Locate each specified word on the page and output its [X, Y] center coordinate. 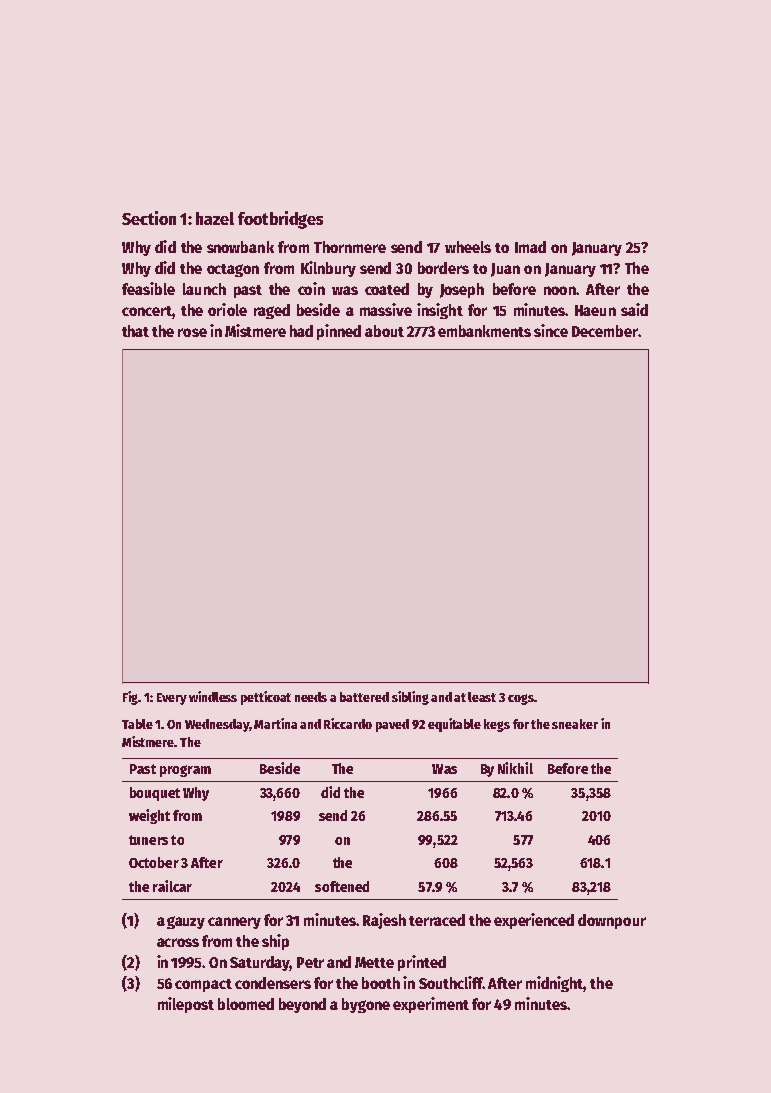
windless [213, 696]
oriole [227, 309]
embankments [484, 331]
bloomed [246, 1004]
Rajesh [384, 921]
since [551, 330]
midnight [555, 984]
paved [392, 725]
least [482, 697]
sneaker [575, 724]
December [605, 331]
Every [172, 699]
